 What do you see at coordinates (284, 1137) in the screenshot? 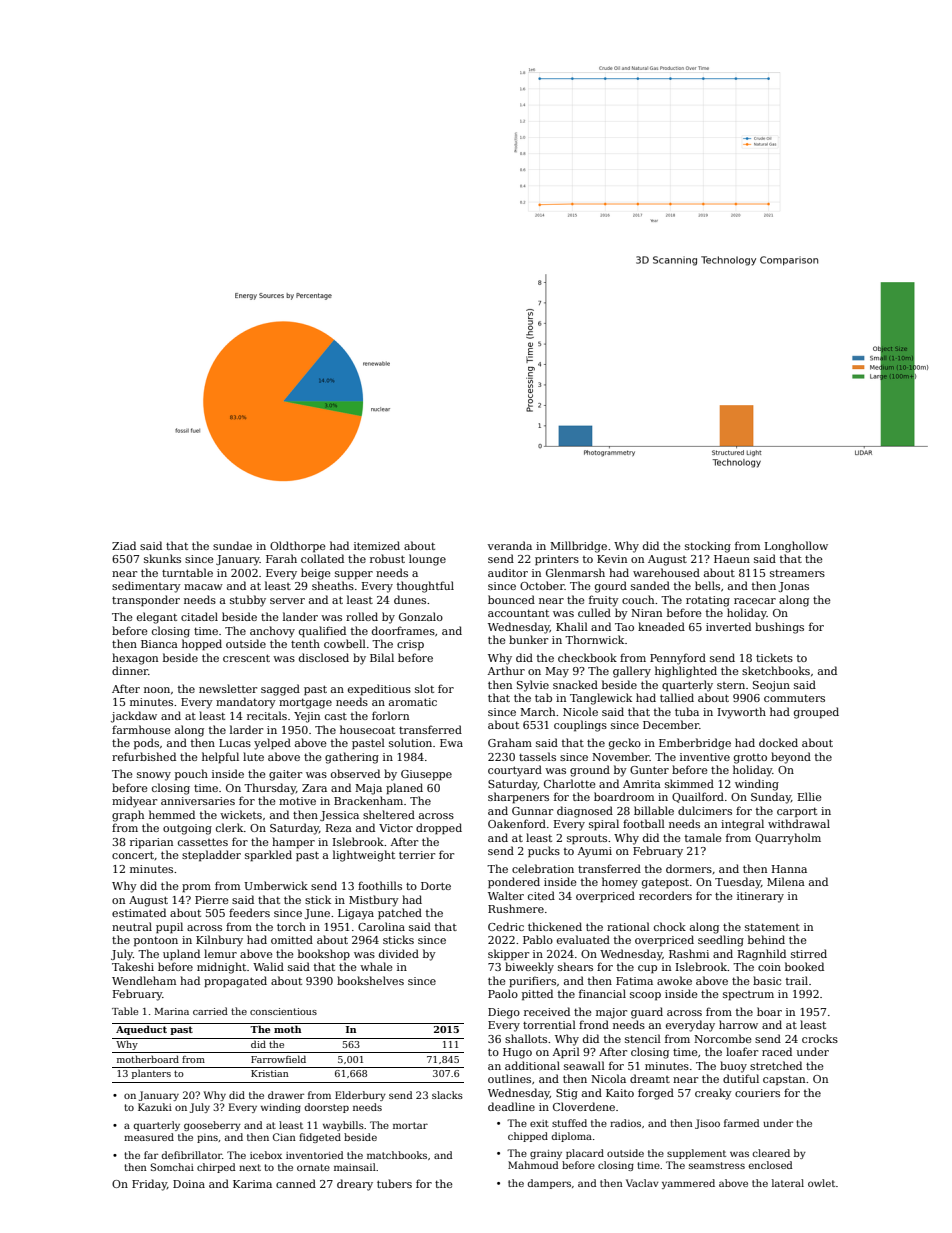
I see `Cian` at bounding box center [284, 1137].
